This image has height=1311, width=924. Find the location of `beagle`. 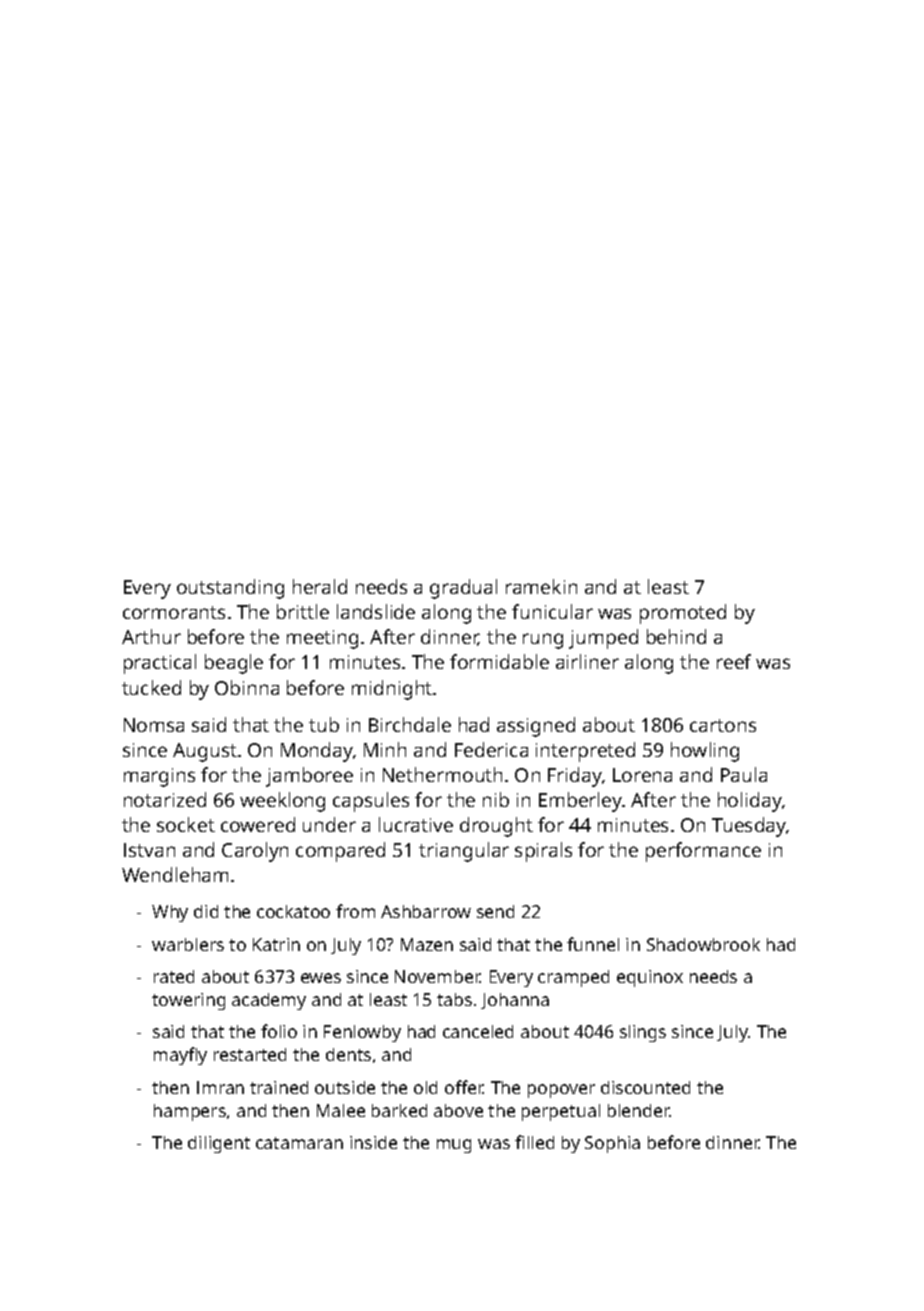

beagle is located at coordinates (234, 664).
